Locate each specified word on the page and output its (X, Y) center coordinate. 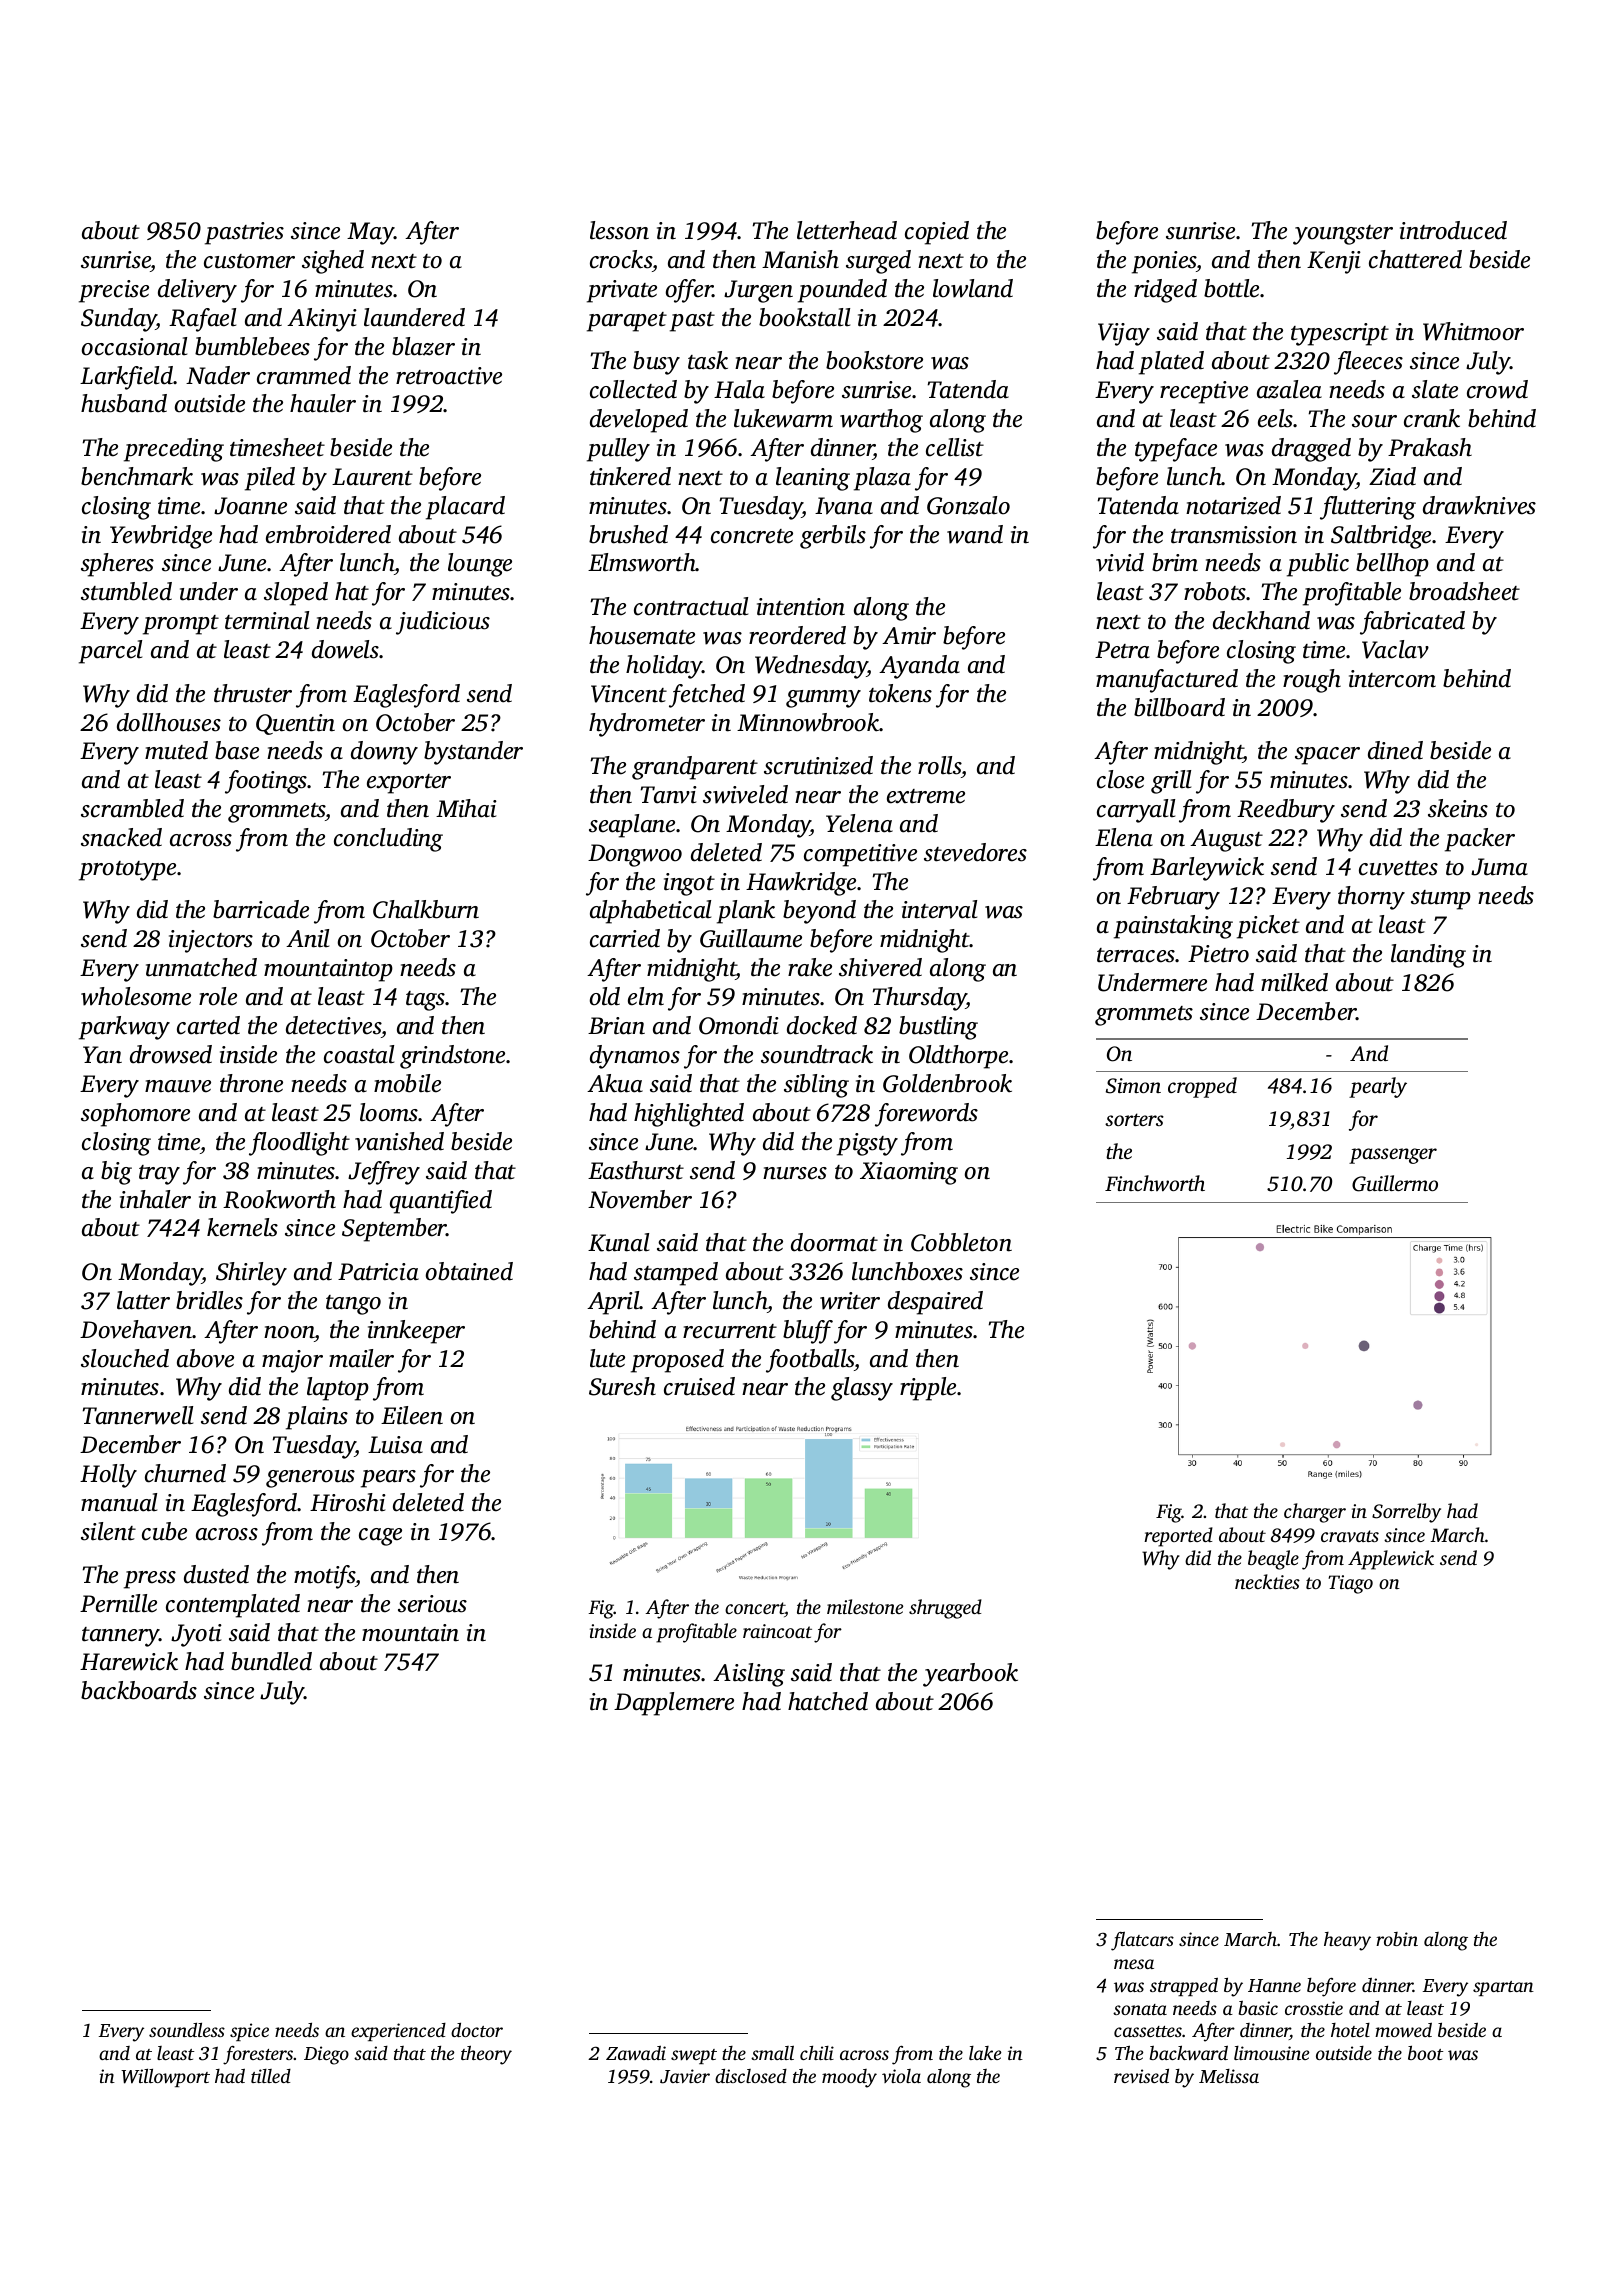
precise (114, 291)
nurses (795, 1173)
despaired (935, 1303)
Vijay (1124, 334)
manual (119, 1502)
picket (1268, 927)
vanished (399, 1141)
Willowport (165, 2078)
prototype (127, 871)
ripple (928, 1389)
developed (639, 421)
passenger (1393, 1156)
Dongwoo (635, 855)
